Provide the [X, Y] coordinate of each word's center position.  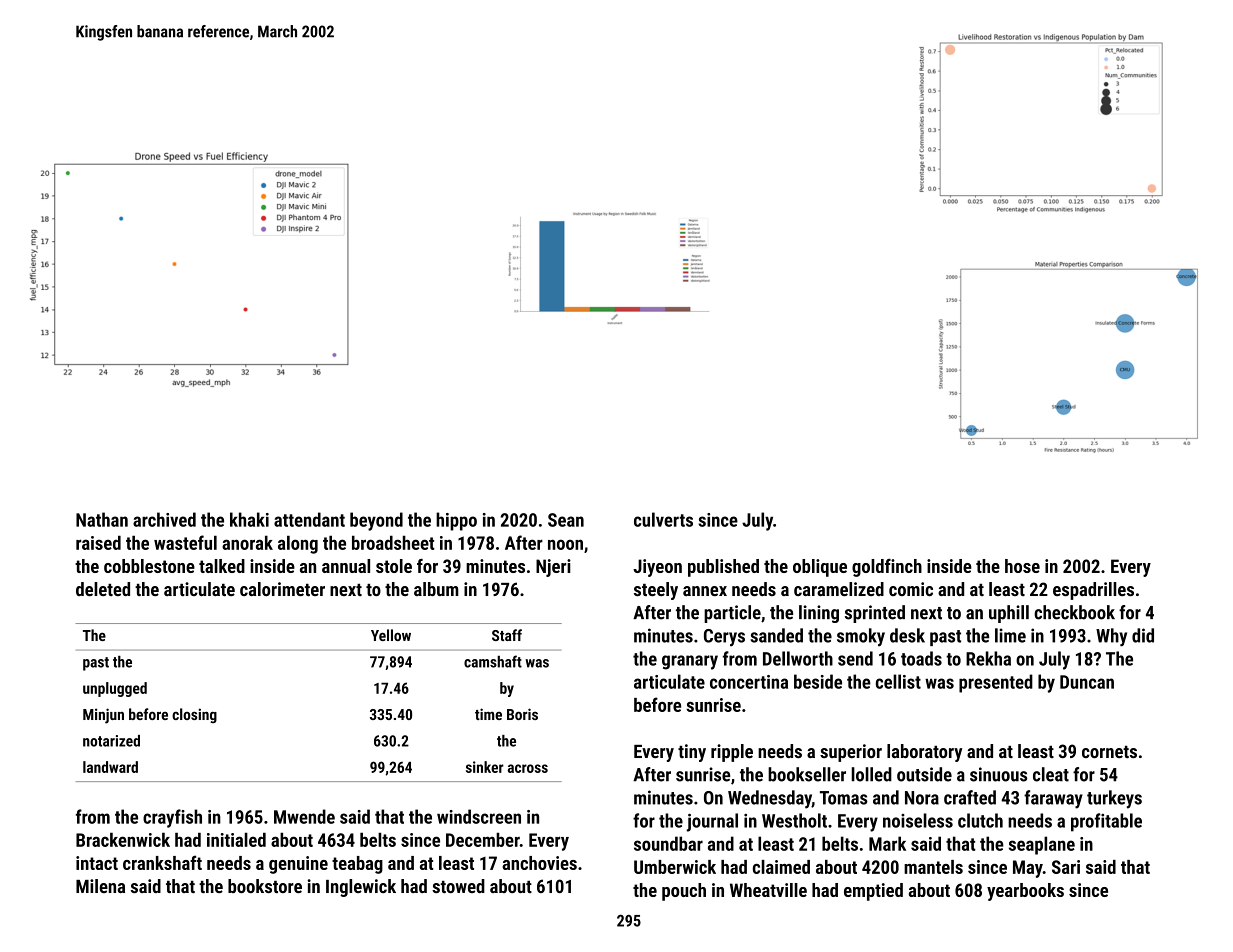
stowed [458, 886]
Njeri [553, 568]
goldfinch [887, 568]
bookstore [265, 886]
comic [911, 589]
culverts [663, 519]
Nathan [102, 519]
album [436, 589]
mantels [933, 867]
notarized [111, 741]
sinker [485, 767]
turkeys [1114, 799]
